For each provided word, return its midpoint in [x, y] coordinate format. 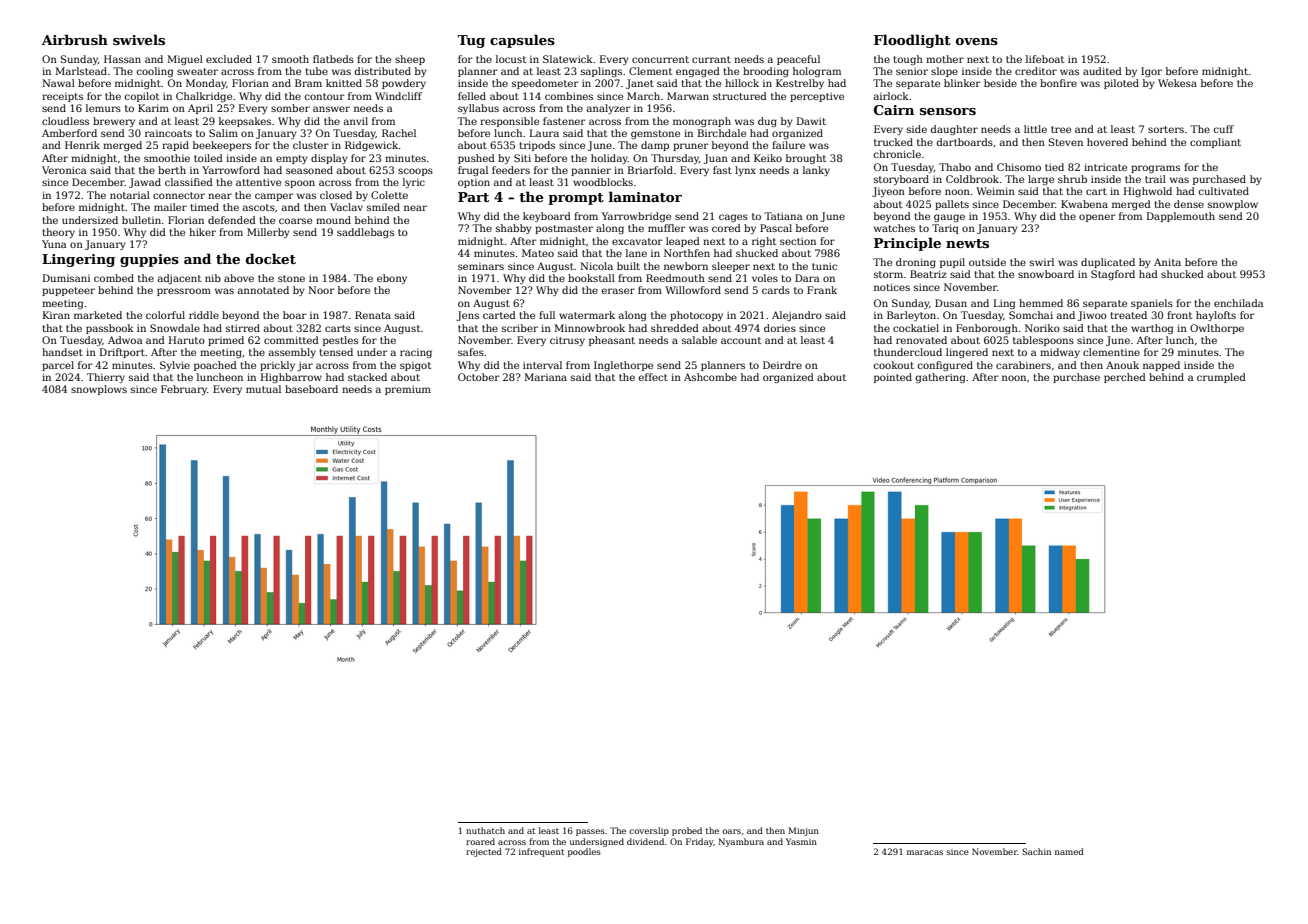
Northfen [687, 253]
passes [590, 832]
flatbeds [333, 59]
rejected [484, 852]
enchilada [1238, 303]
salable [699, 340]
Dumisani [66, 278]
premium [408, 390]
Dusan [951, 303]
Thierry [106, 378]
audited [1102, 71]
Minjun [803, 831]
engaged [698, 72]
